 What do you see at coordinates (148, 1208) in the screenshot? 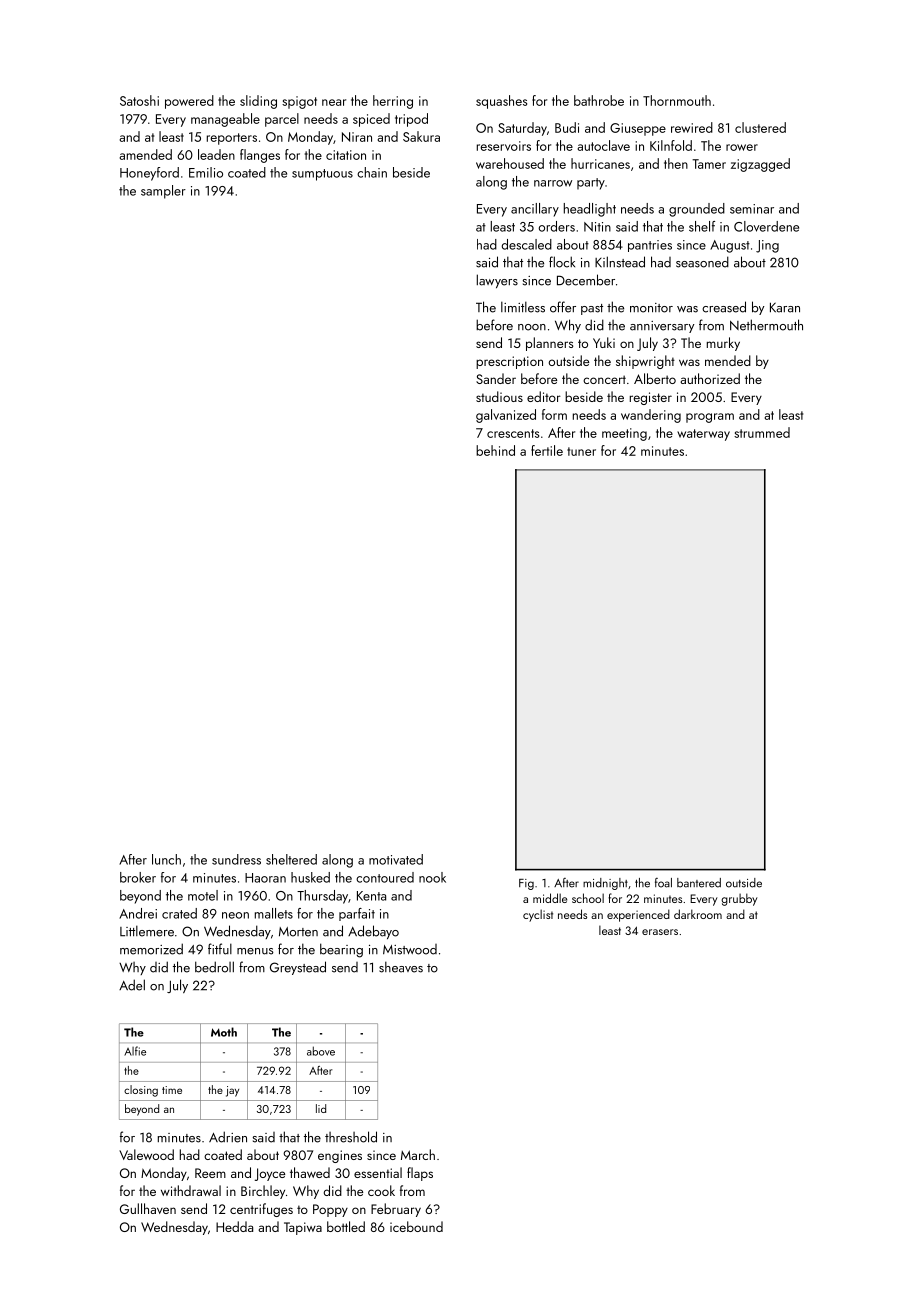
I see `Gullhaven` at bounding box center [148, 1208].
